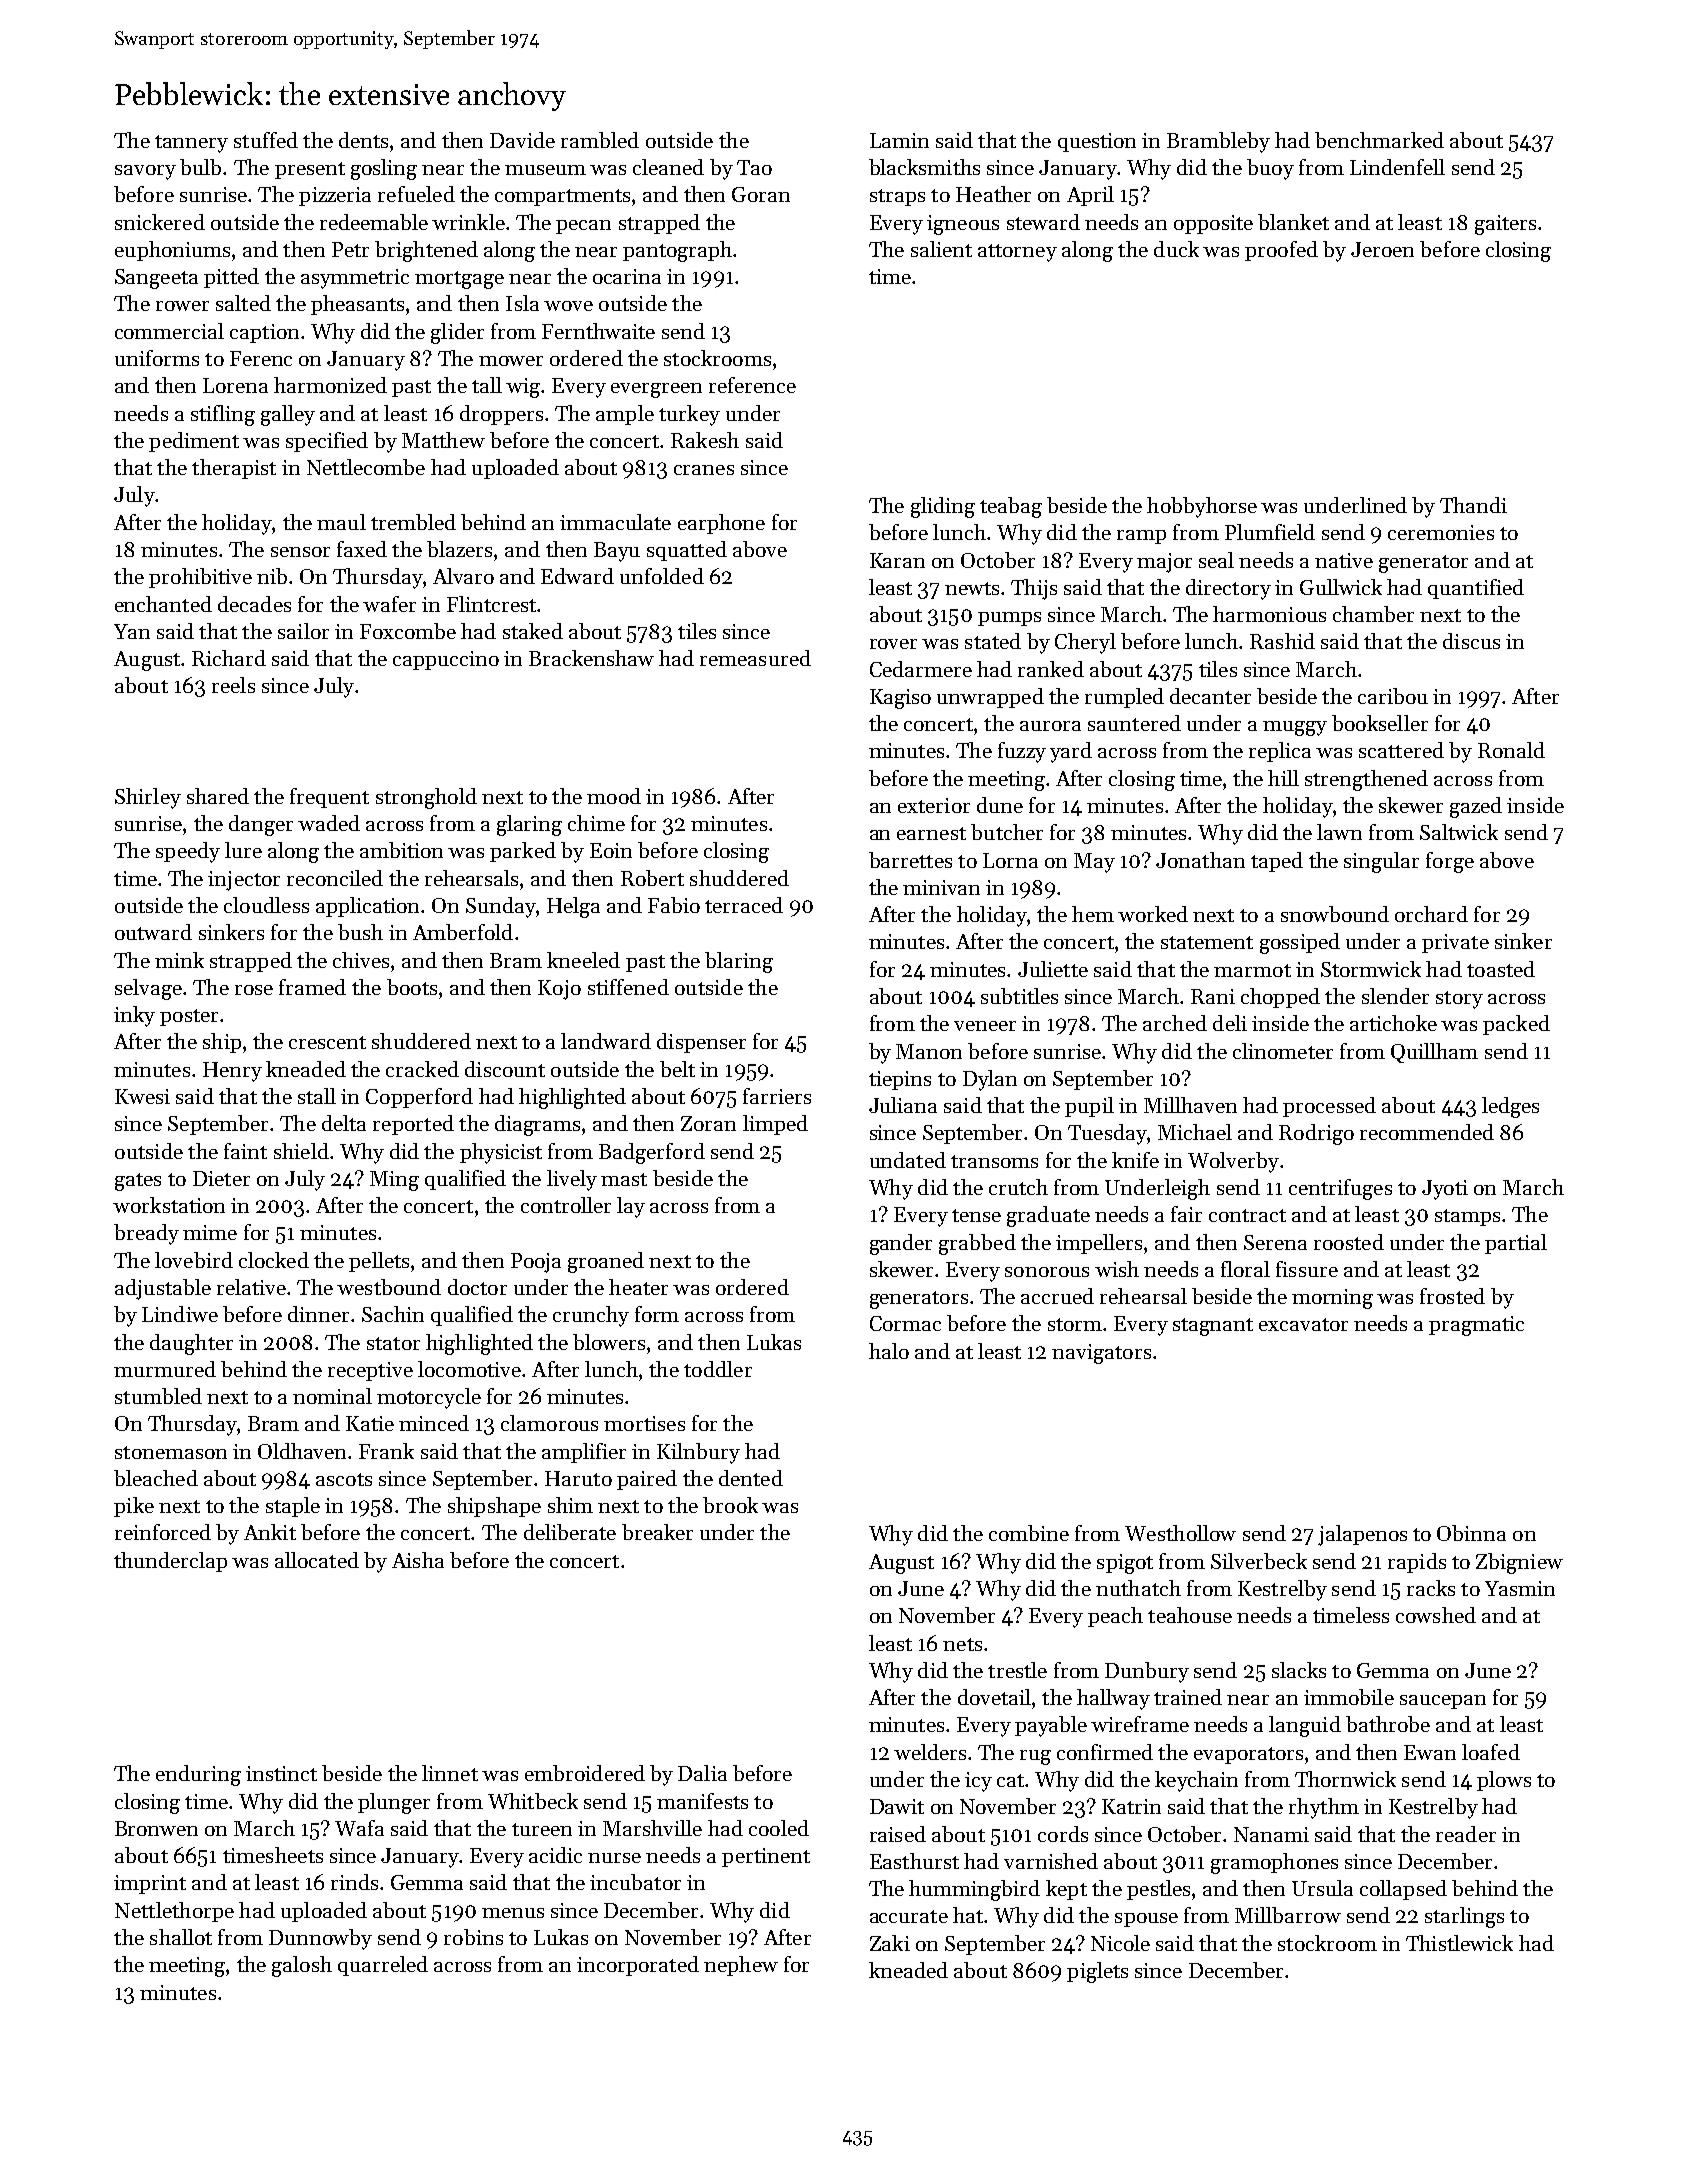 The height and width of the image is (2178, 1683). Describe the element at coordinates (198, 1775) in the image. I see `enduring` at that location.
